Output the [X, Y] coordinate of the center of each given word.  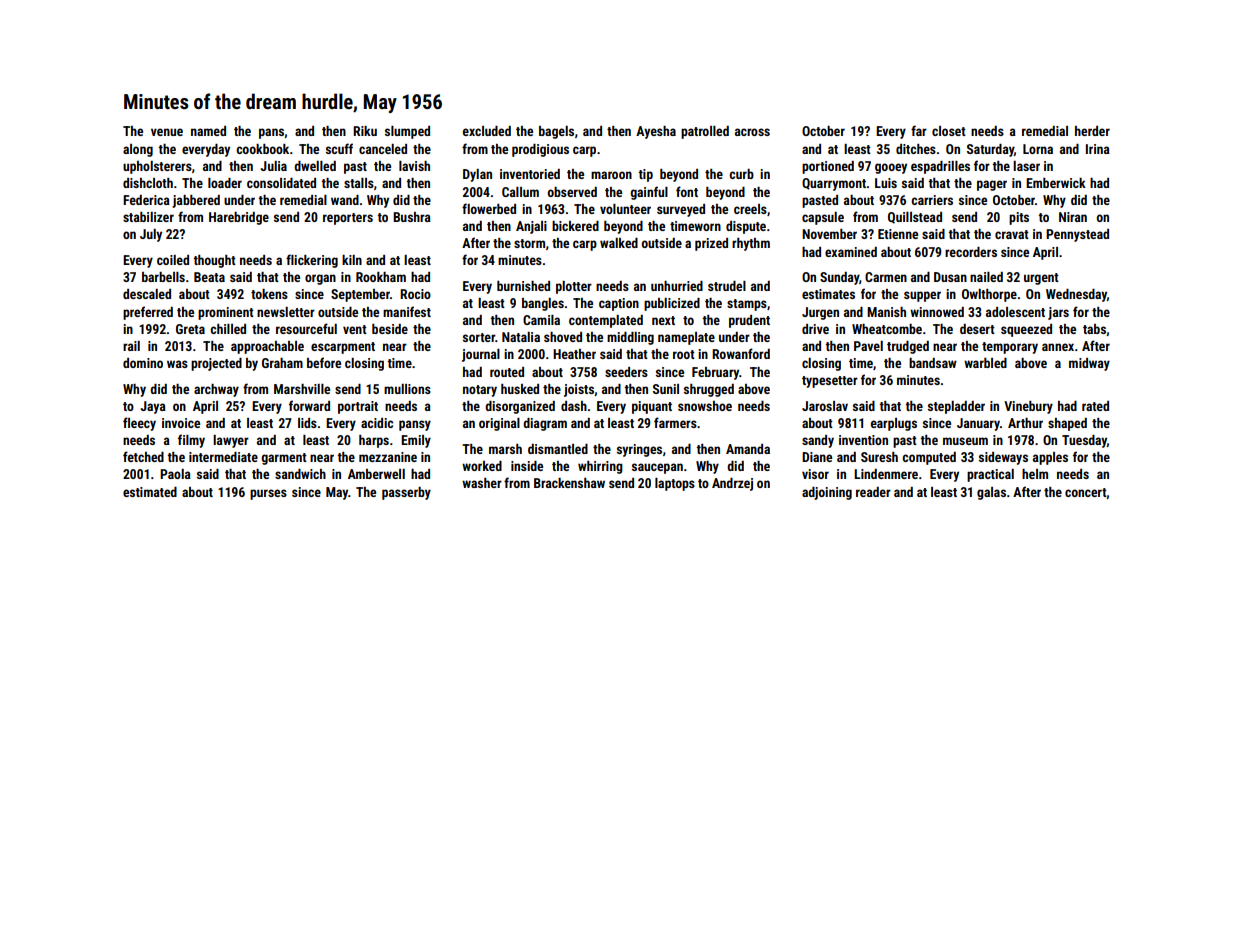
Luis [886, 183]
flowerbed [489, 208]
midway [1089, 364]
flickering [312, 261]
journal [481, 355]
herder [1092, 131]
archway [216, 390]
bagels [556, 132]
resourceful [306, 328]
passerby [406, 493]
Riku [365, 131]
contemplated [606, 321]
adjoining [827, 493]
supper [922, 296]
